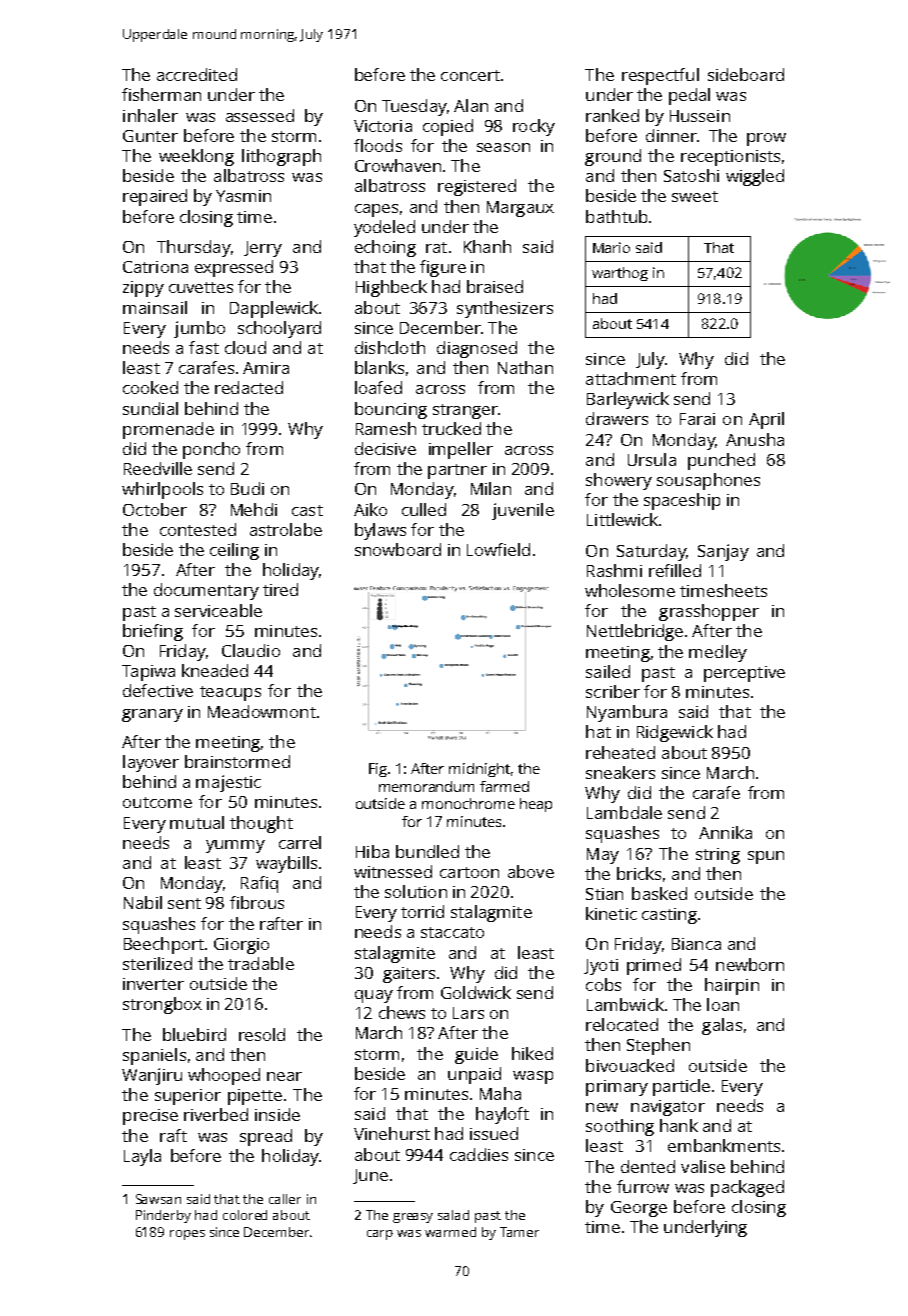 The height and width of the screenshot is (1316, 908). Describe the element at coordinates (392, 1133) in the screenshot. I see `Vinehurst` at that location.
